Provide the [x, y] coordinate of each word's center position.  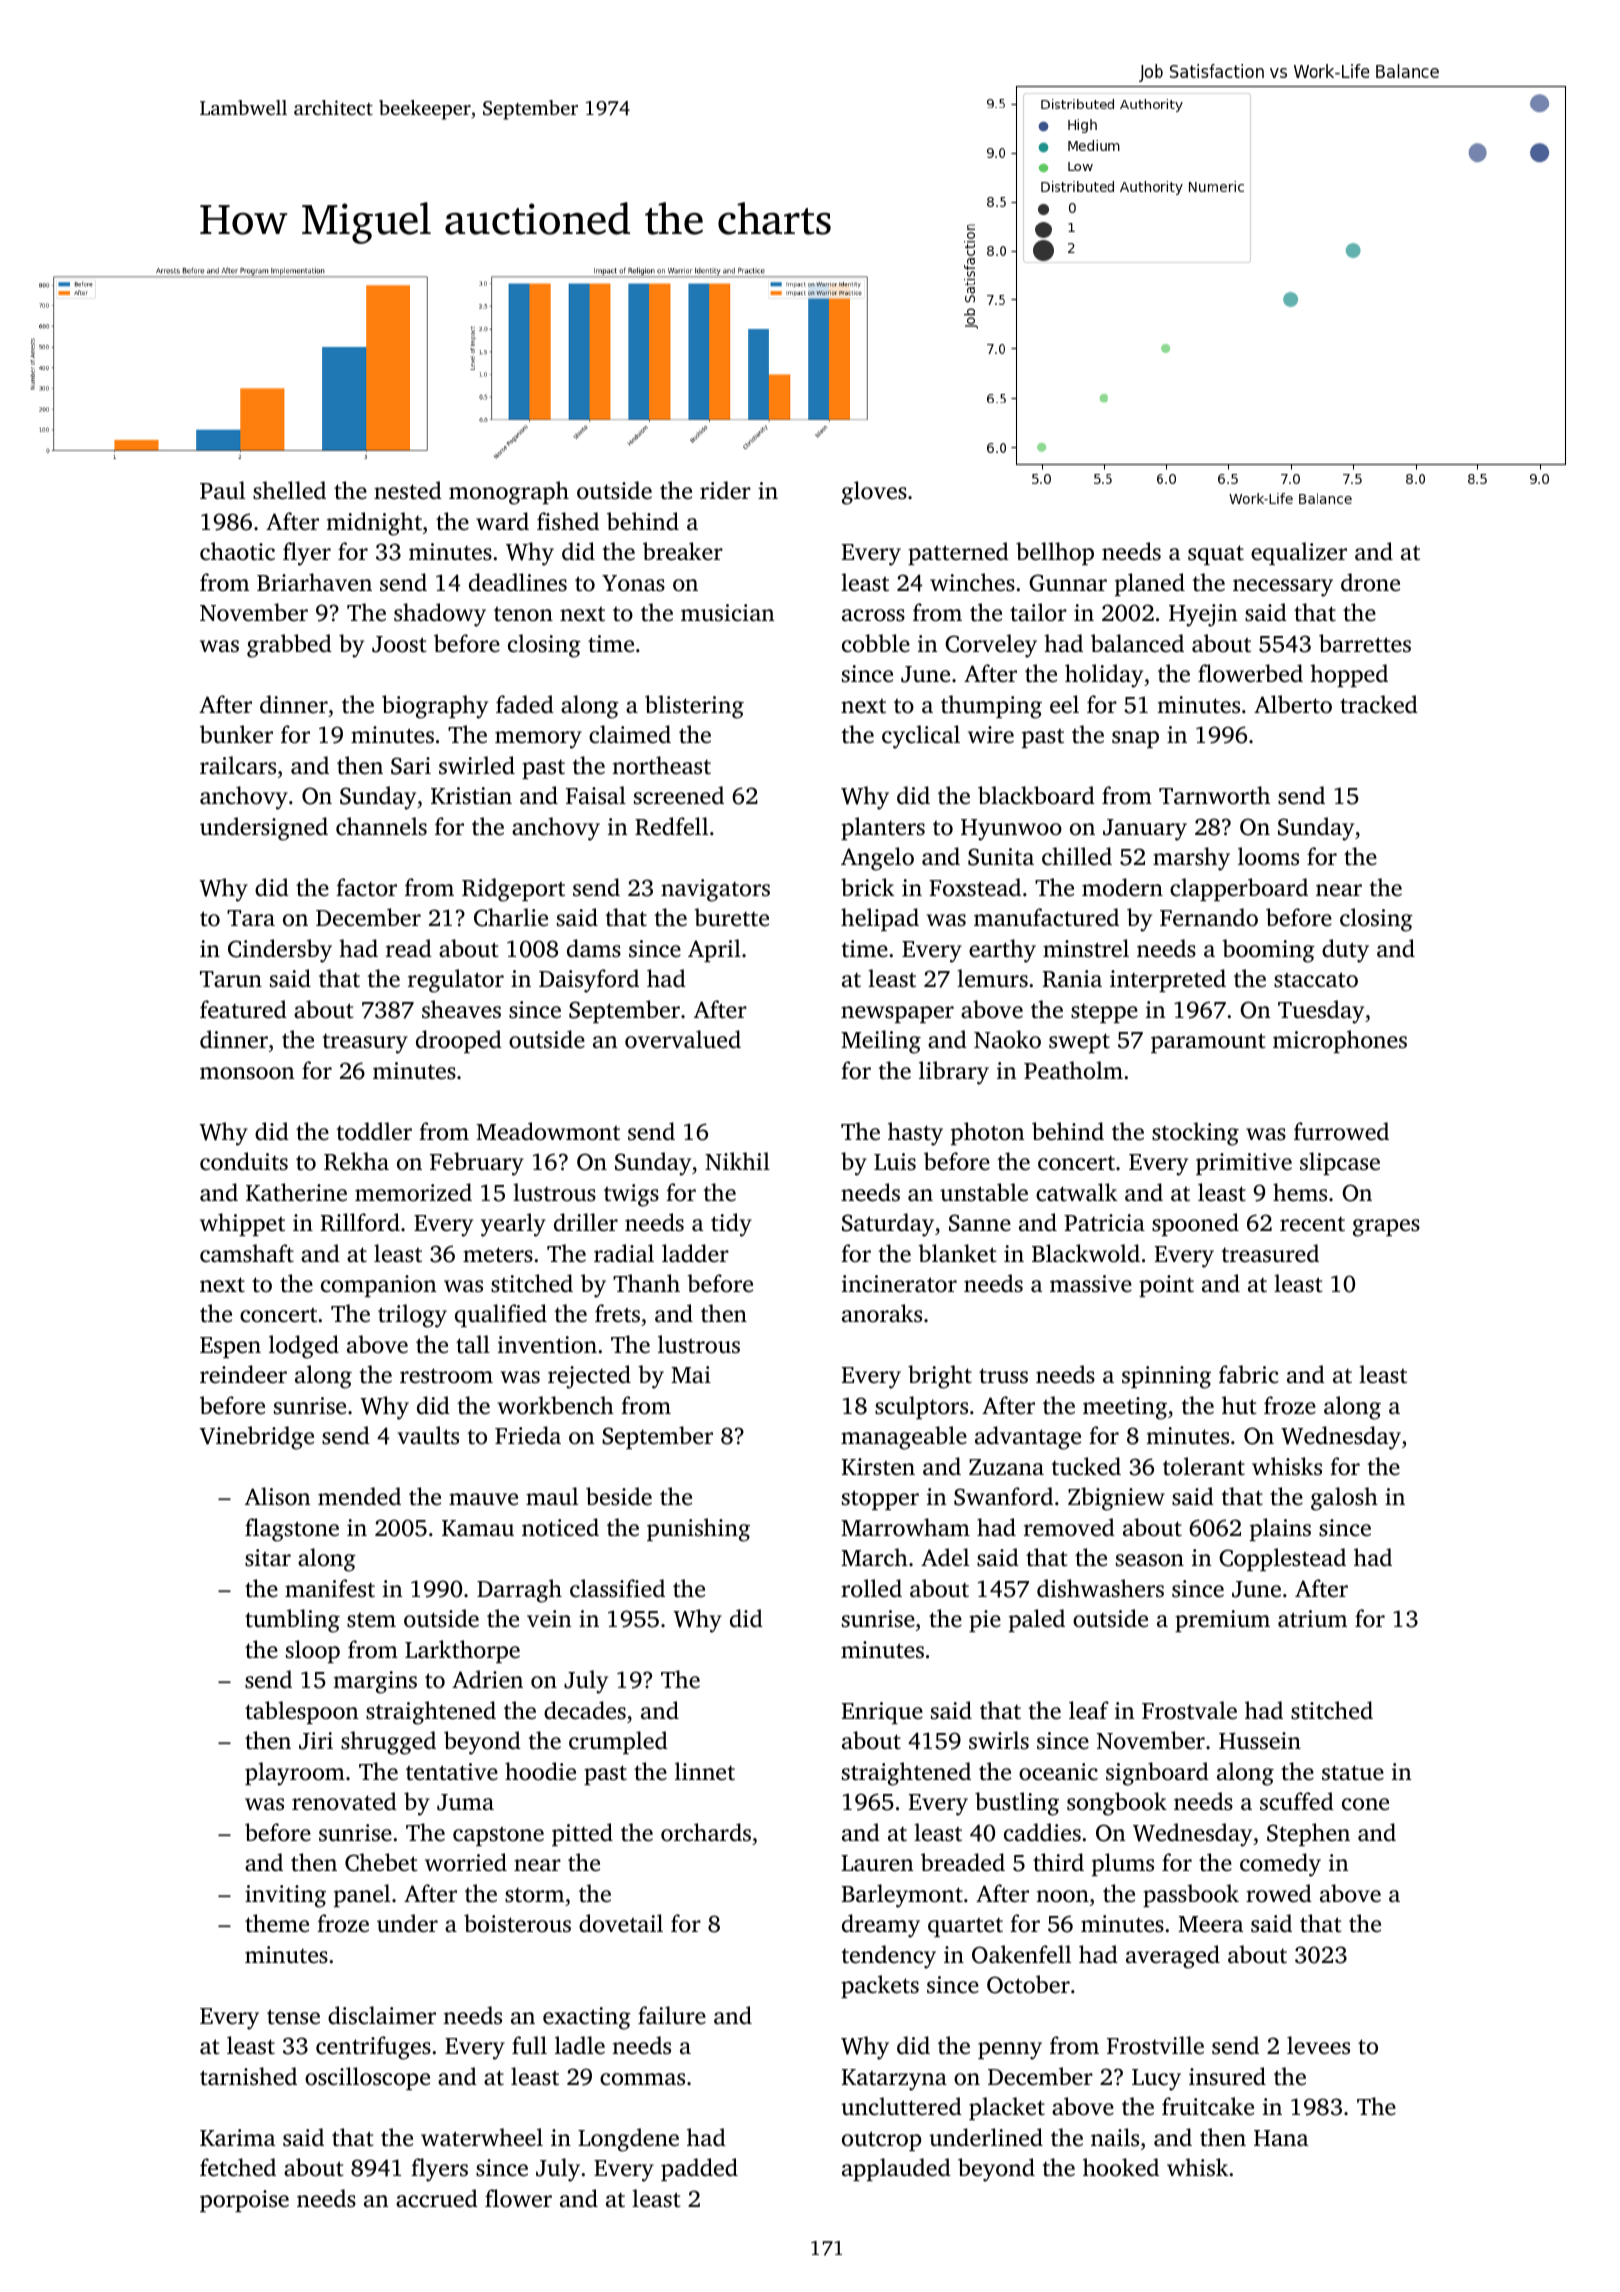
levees [1318, 2045]
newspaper [897, 1014]
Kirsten [878, 1467]
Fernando [1209, 917]
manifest [330, 1588]
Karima [237, 2138]
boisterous [517, 1923]
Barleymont [902, 1896]
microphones [1340, 1041]
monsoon [247, 1073]
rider [725, 490]
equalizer [1299, 553]
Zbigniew [1116, 1499]
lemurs [992, 978]
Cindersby [280, 951]
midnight [374, 524]
